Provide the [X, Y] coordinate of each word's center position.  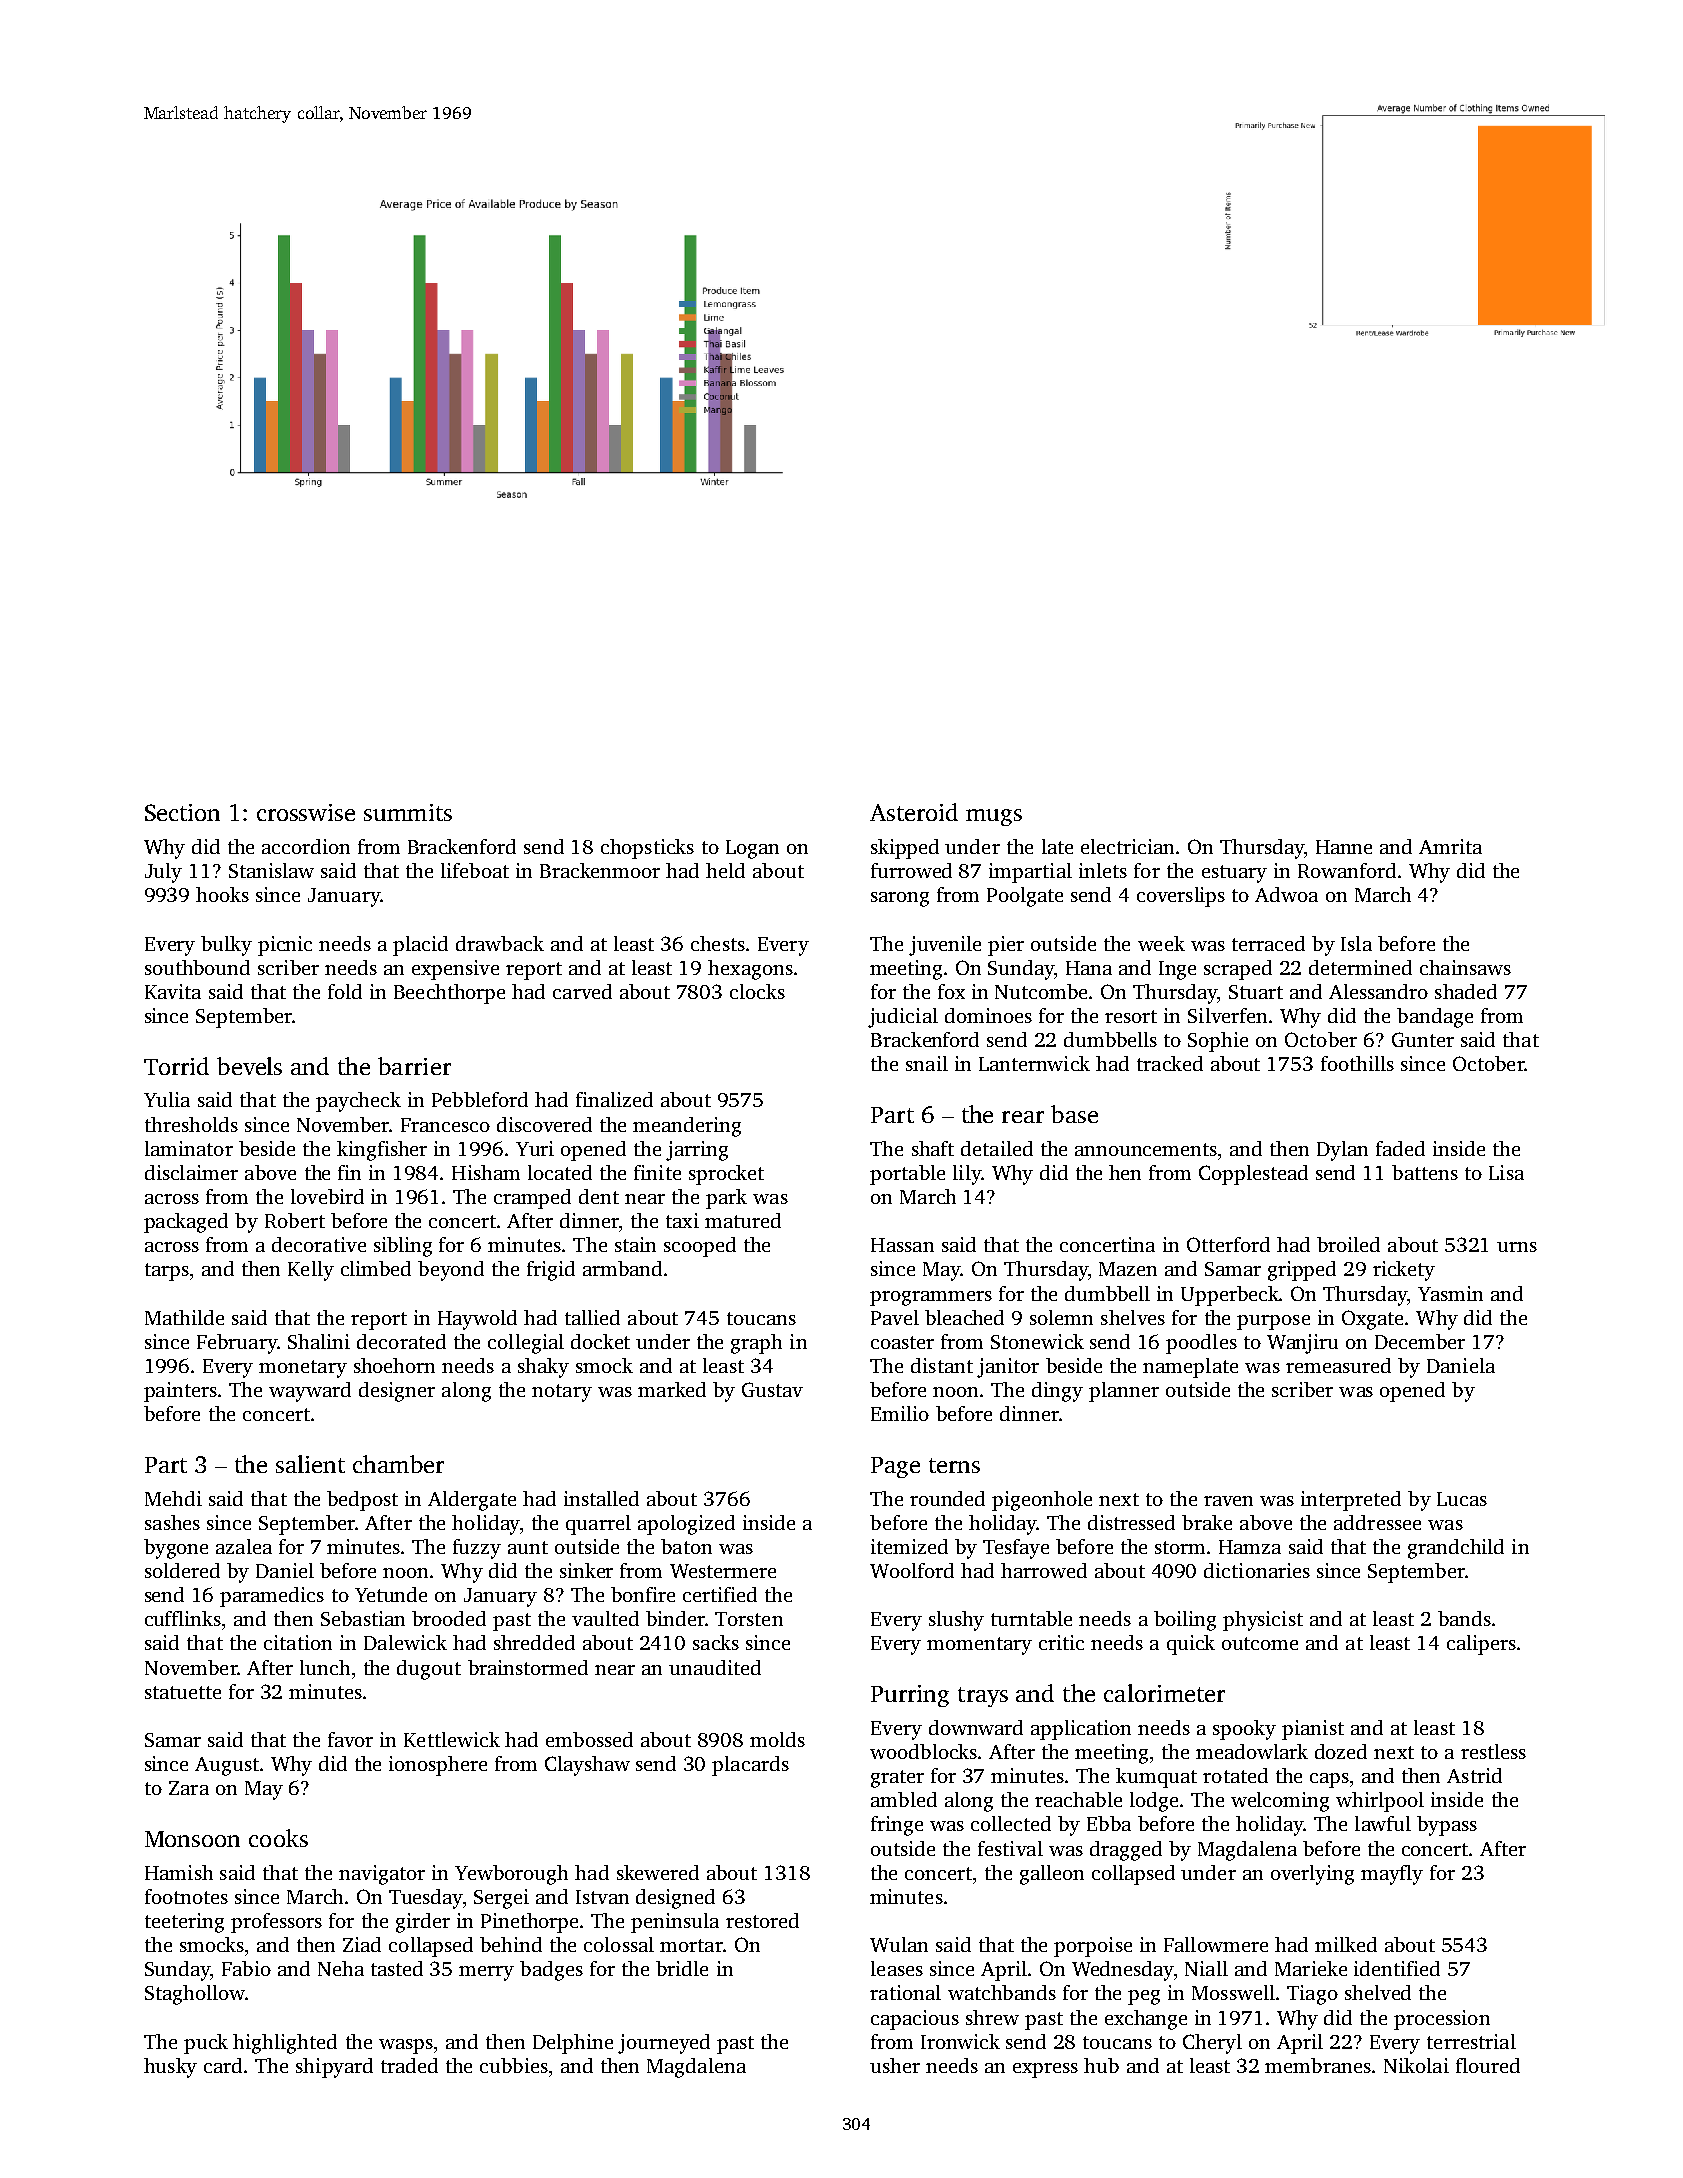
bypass [1447, 1826]
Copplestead [1253, 1175]
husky [170, 2068]
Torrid [176, 1066]
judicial [903, 1018]
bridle [682, 1968]
